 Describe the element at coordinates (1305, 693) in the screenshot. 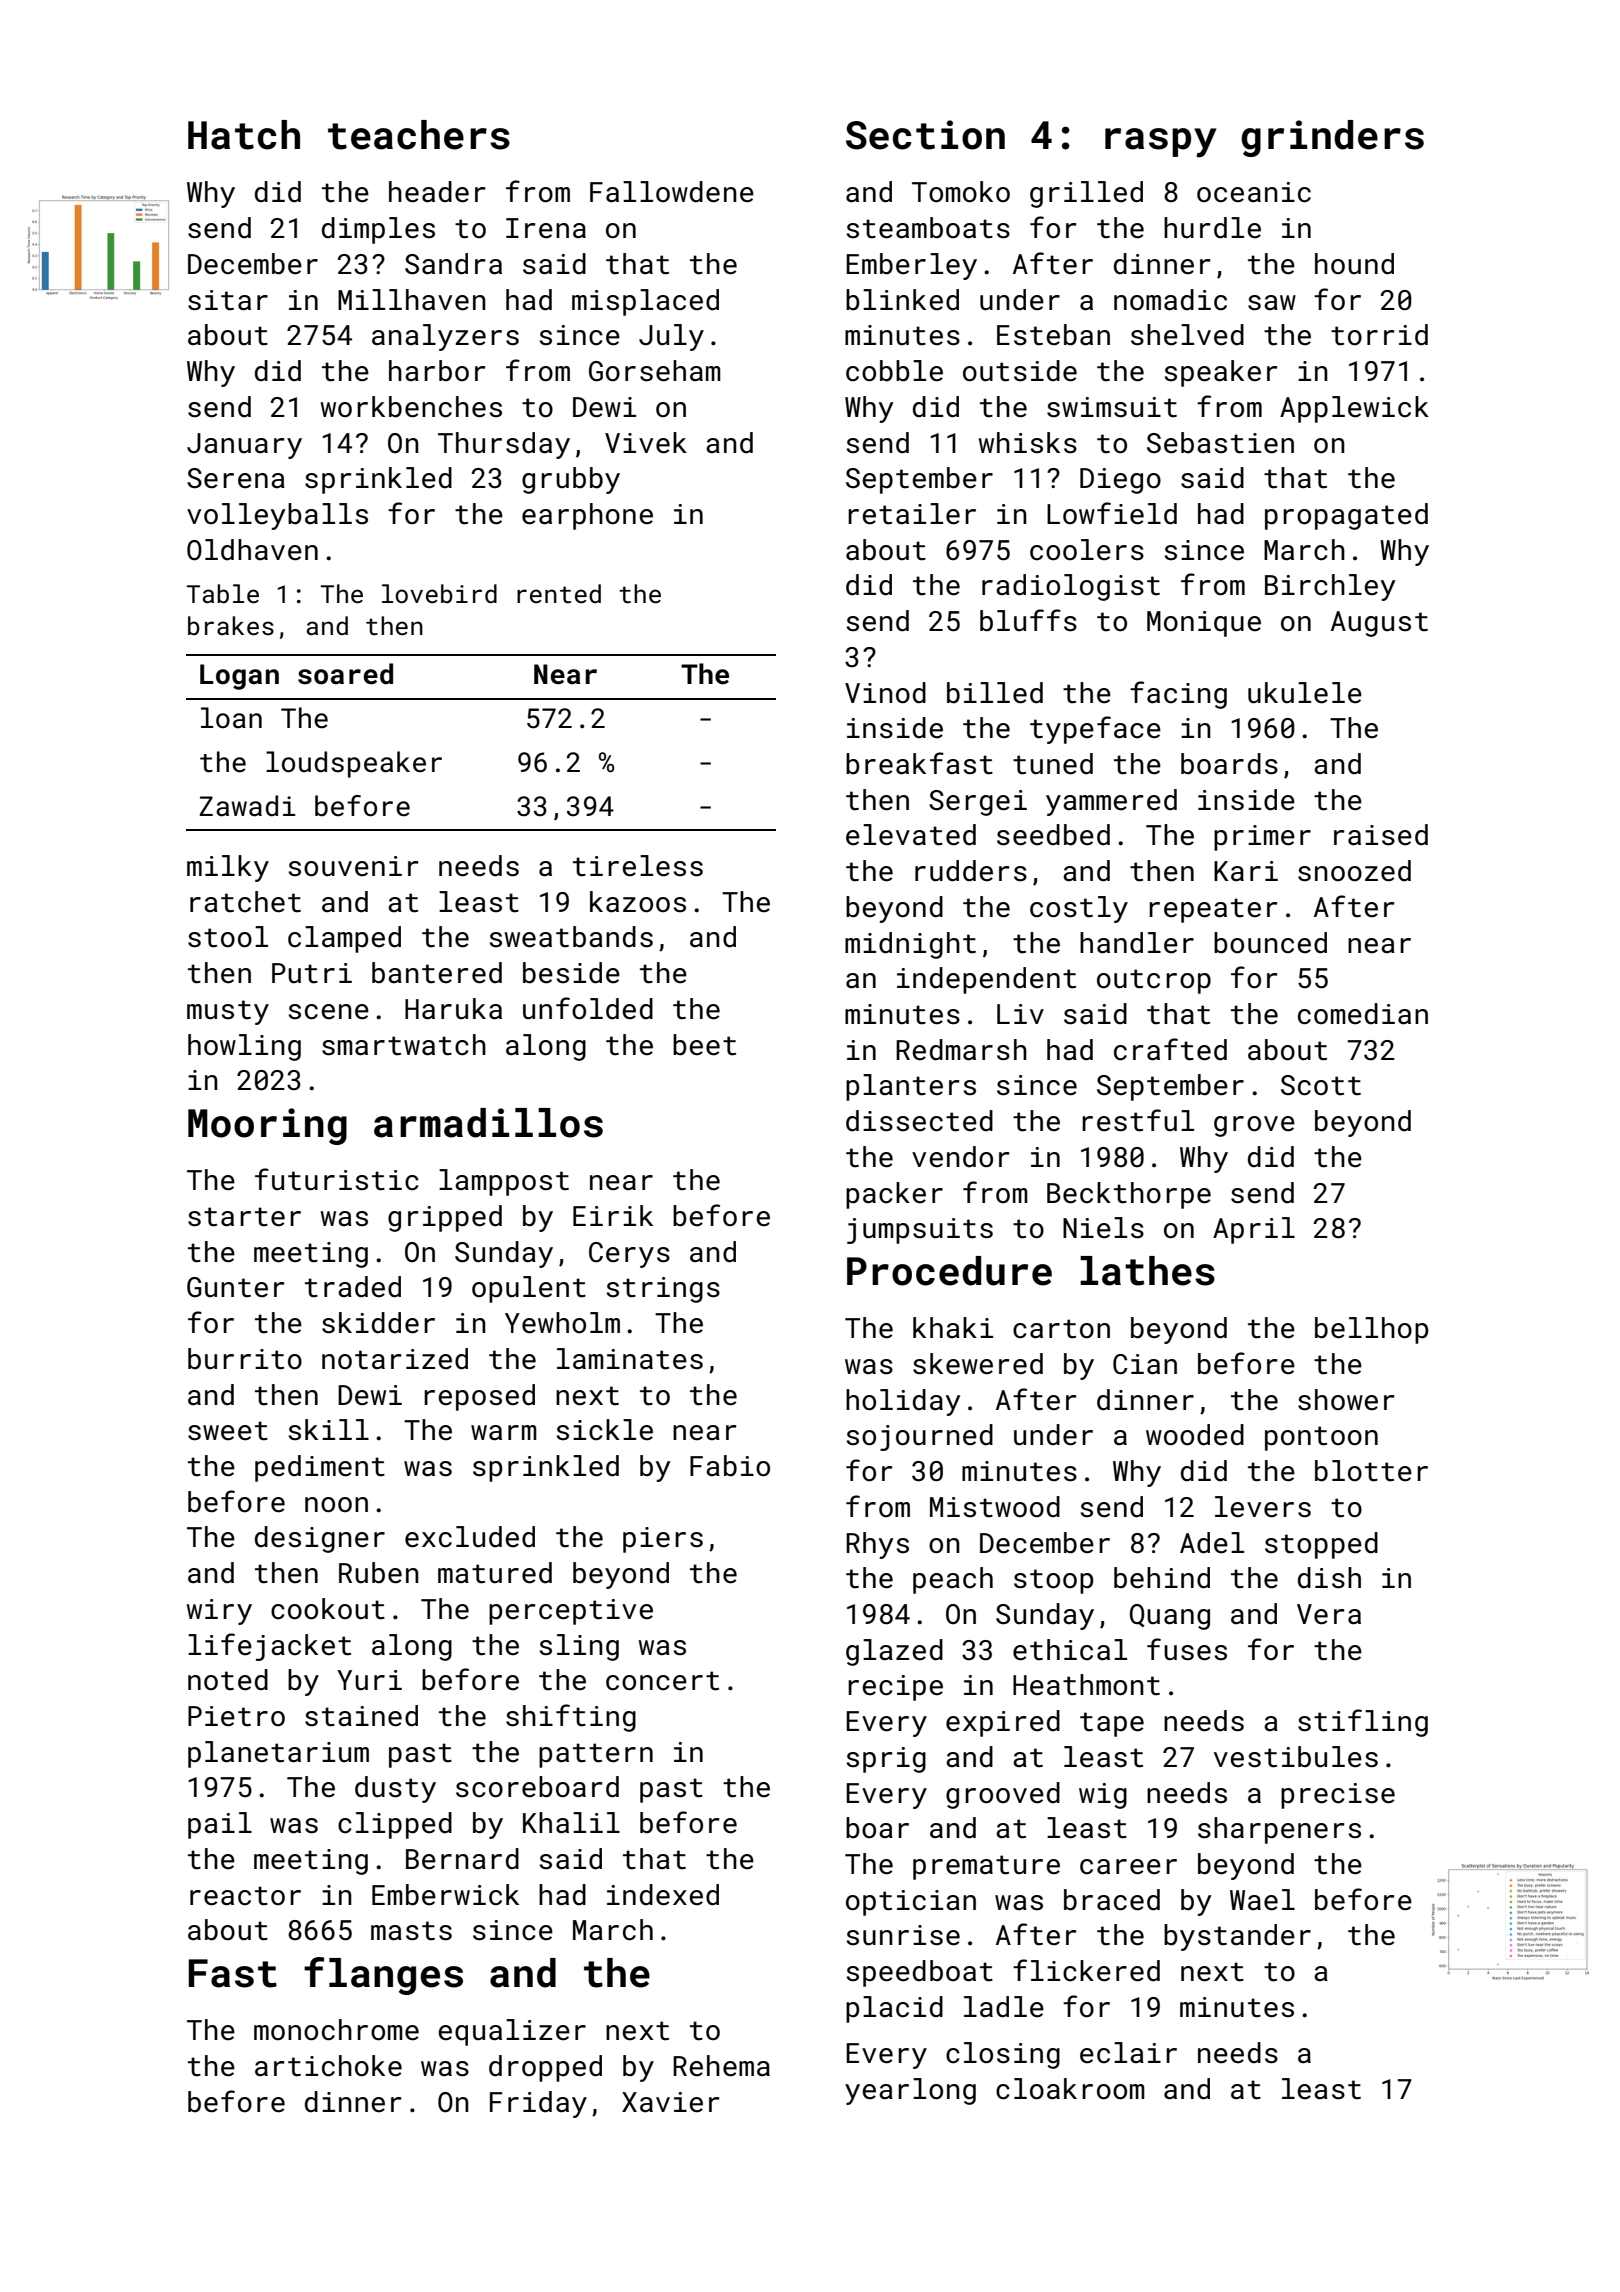

I see `ukulele` at that location.
